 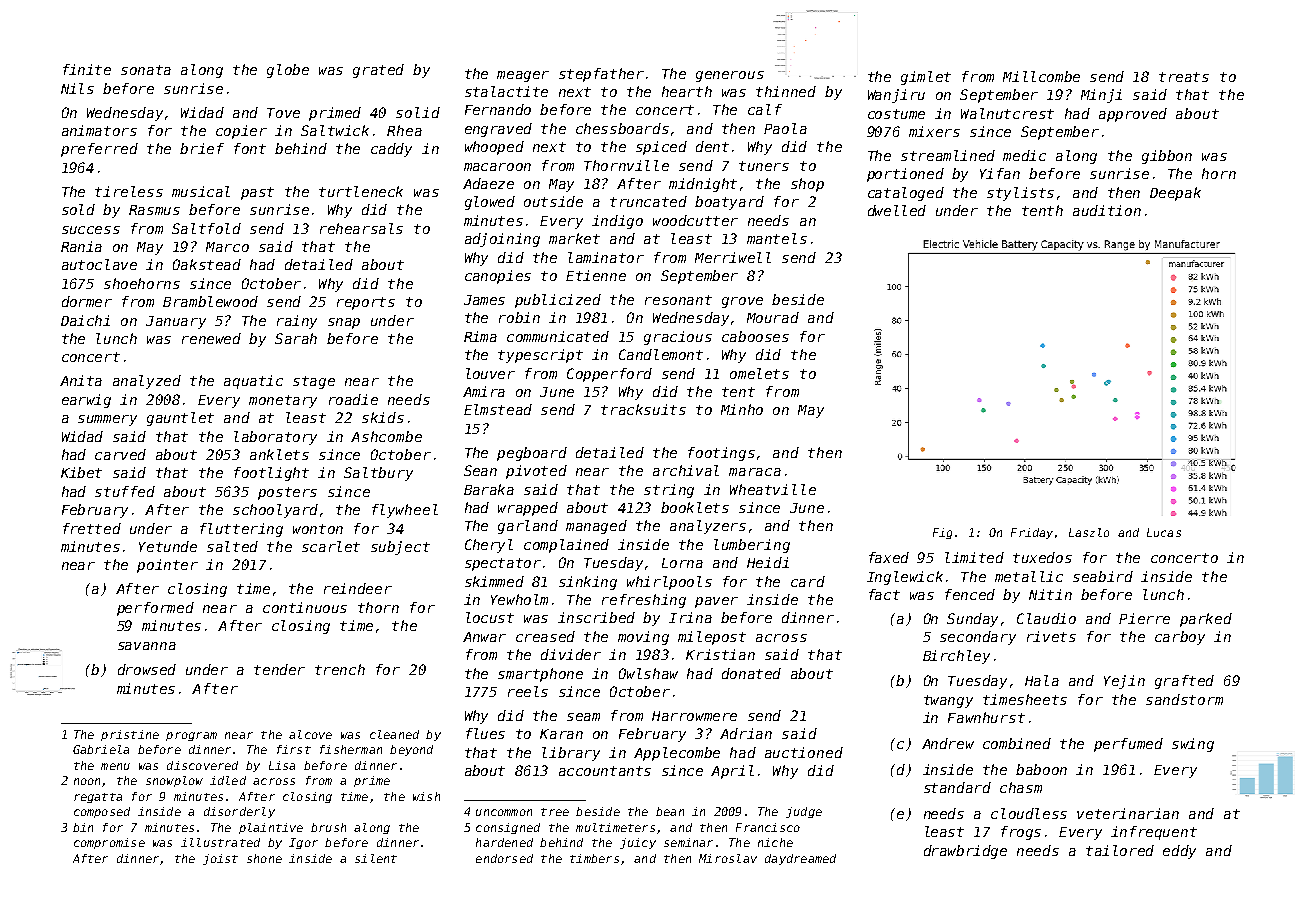 What do you see at coordinates (146, 70) in the page?
I see `sonata` at bounding box center [146, 70].
